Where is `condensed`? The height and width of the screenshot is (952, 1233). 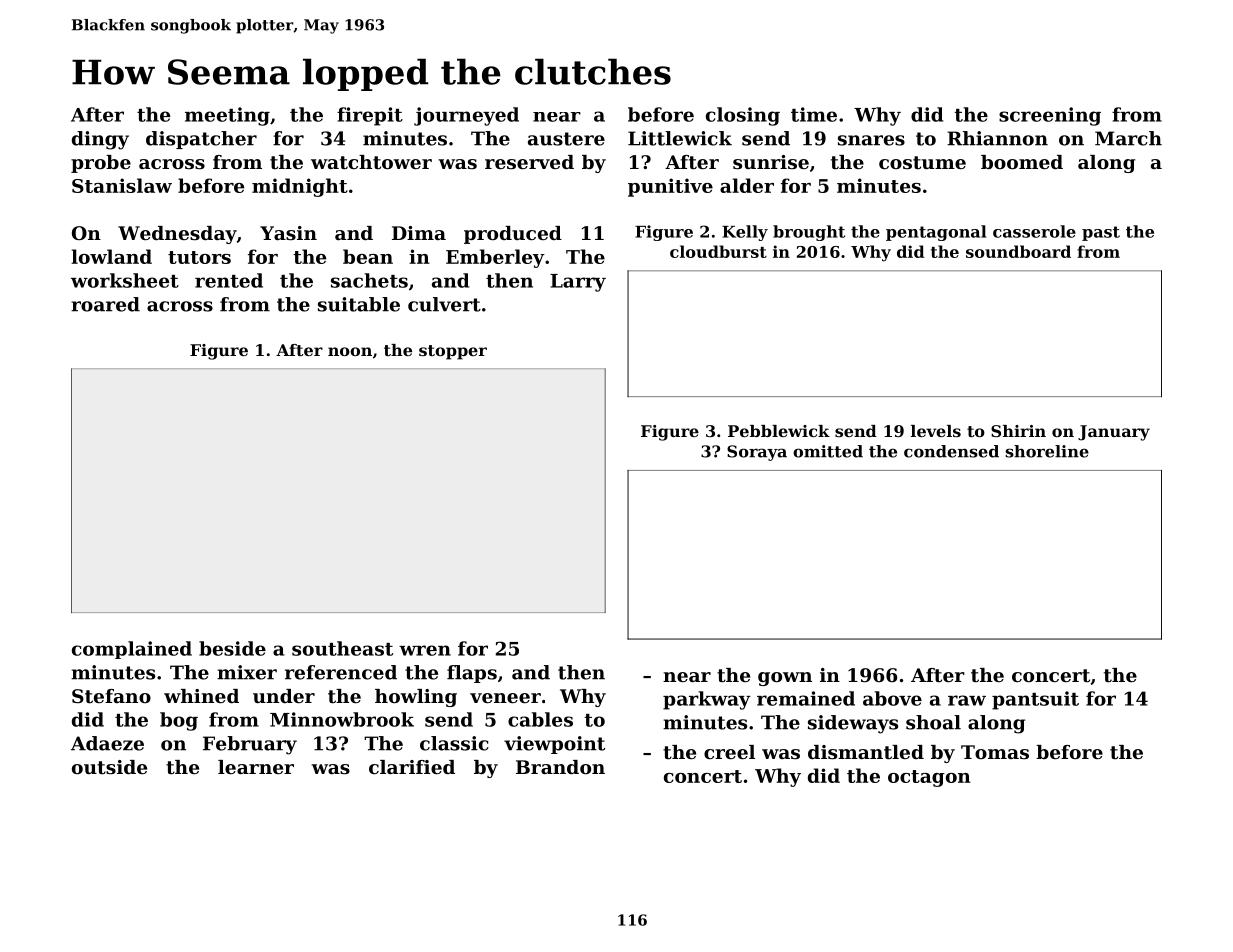
condensed is located at coordinates (951, 451).
